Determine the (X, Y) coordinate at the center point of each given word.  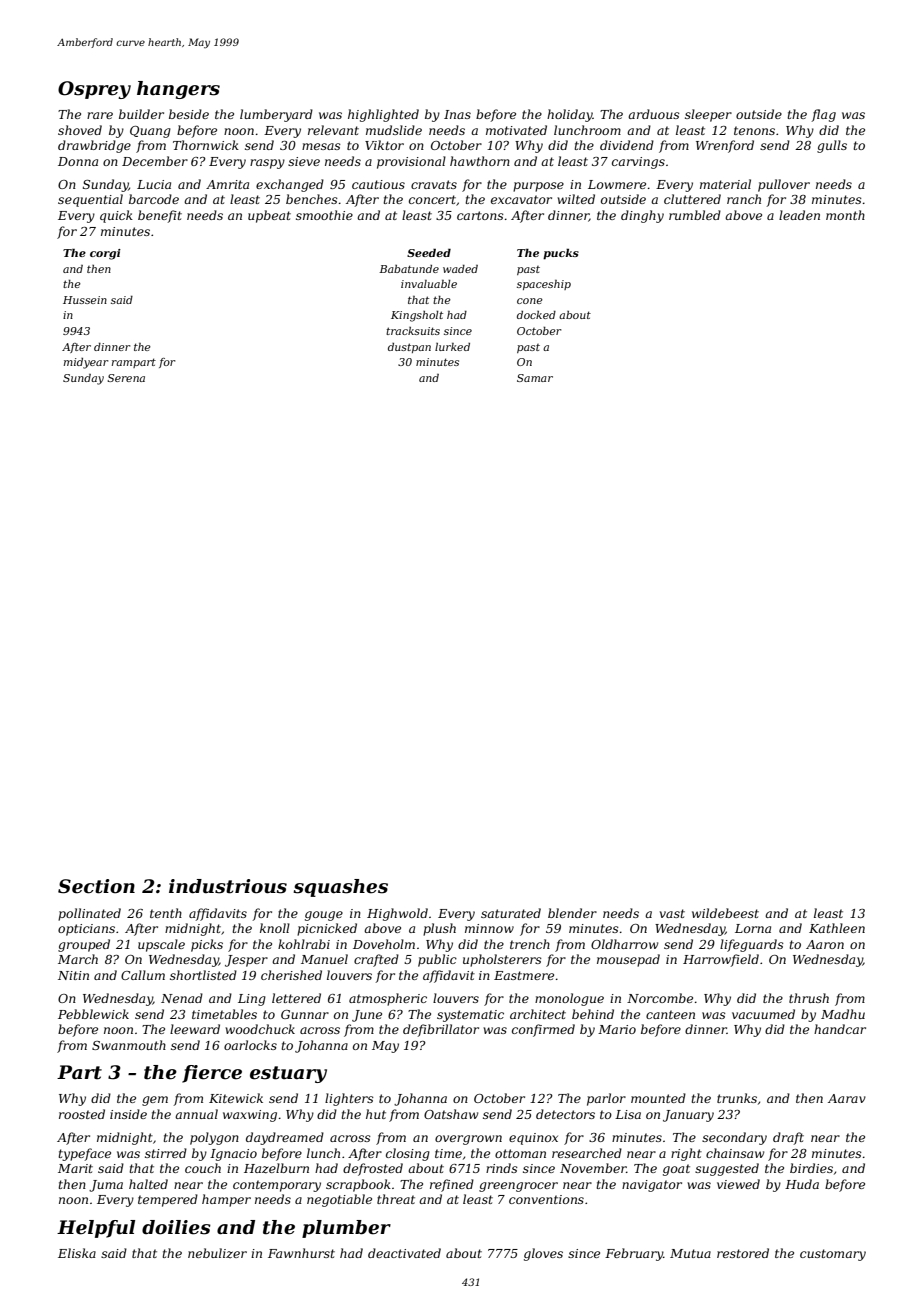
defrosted (373, 1169)
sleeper (708, 115)
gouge (324, 916)
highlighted (383, 115)
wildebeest (725, 913)
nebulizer (217, 1253)
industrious (228, 886)
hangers (178, 90)
